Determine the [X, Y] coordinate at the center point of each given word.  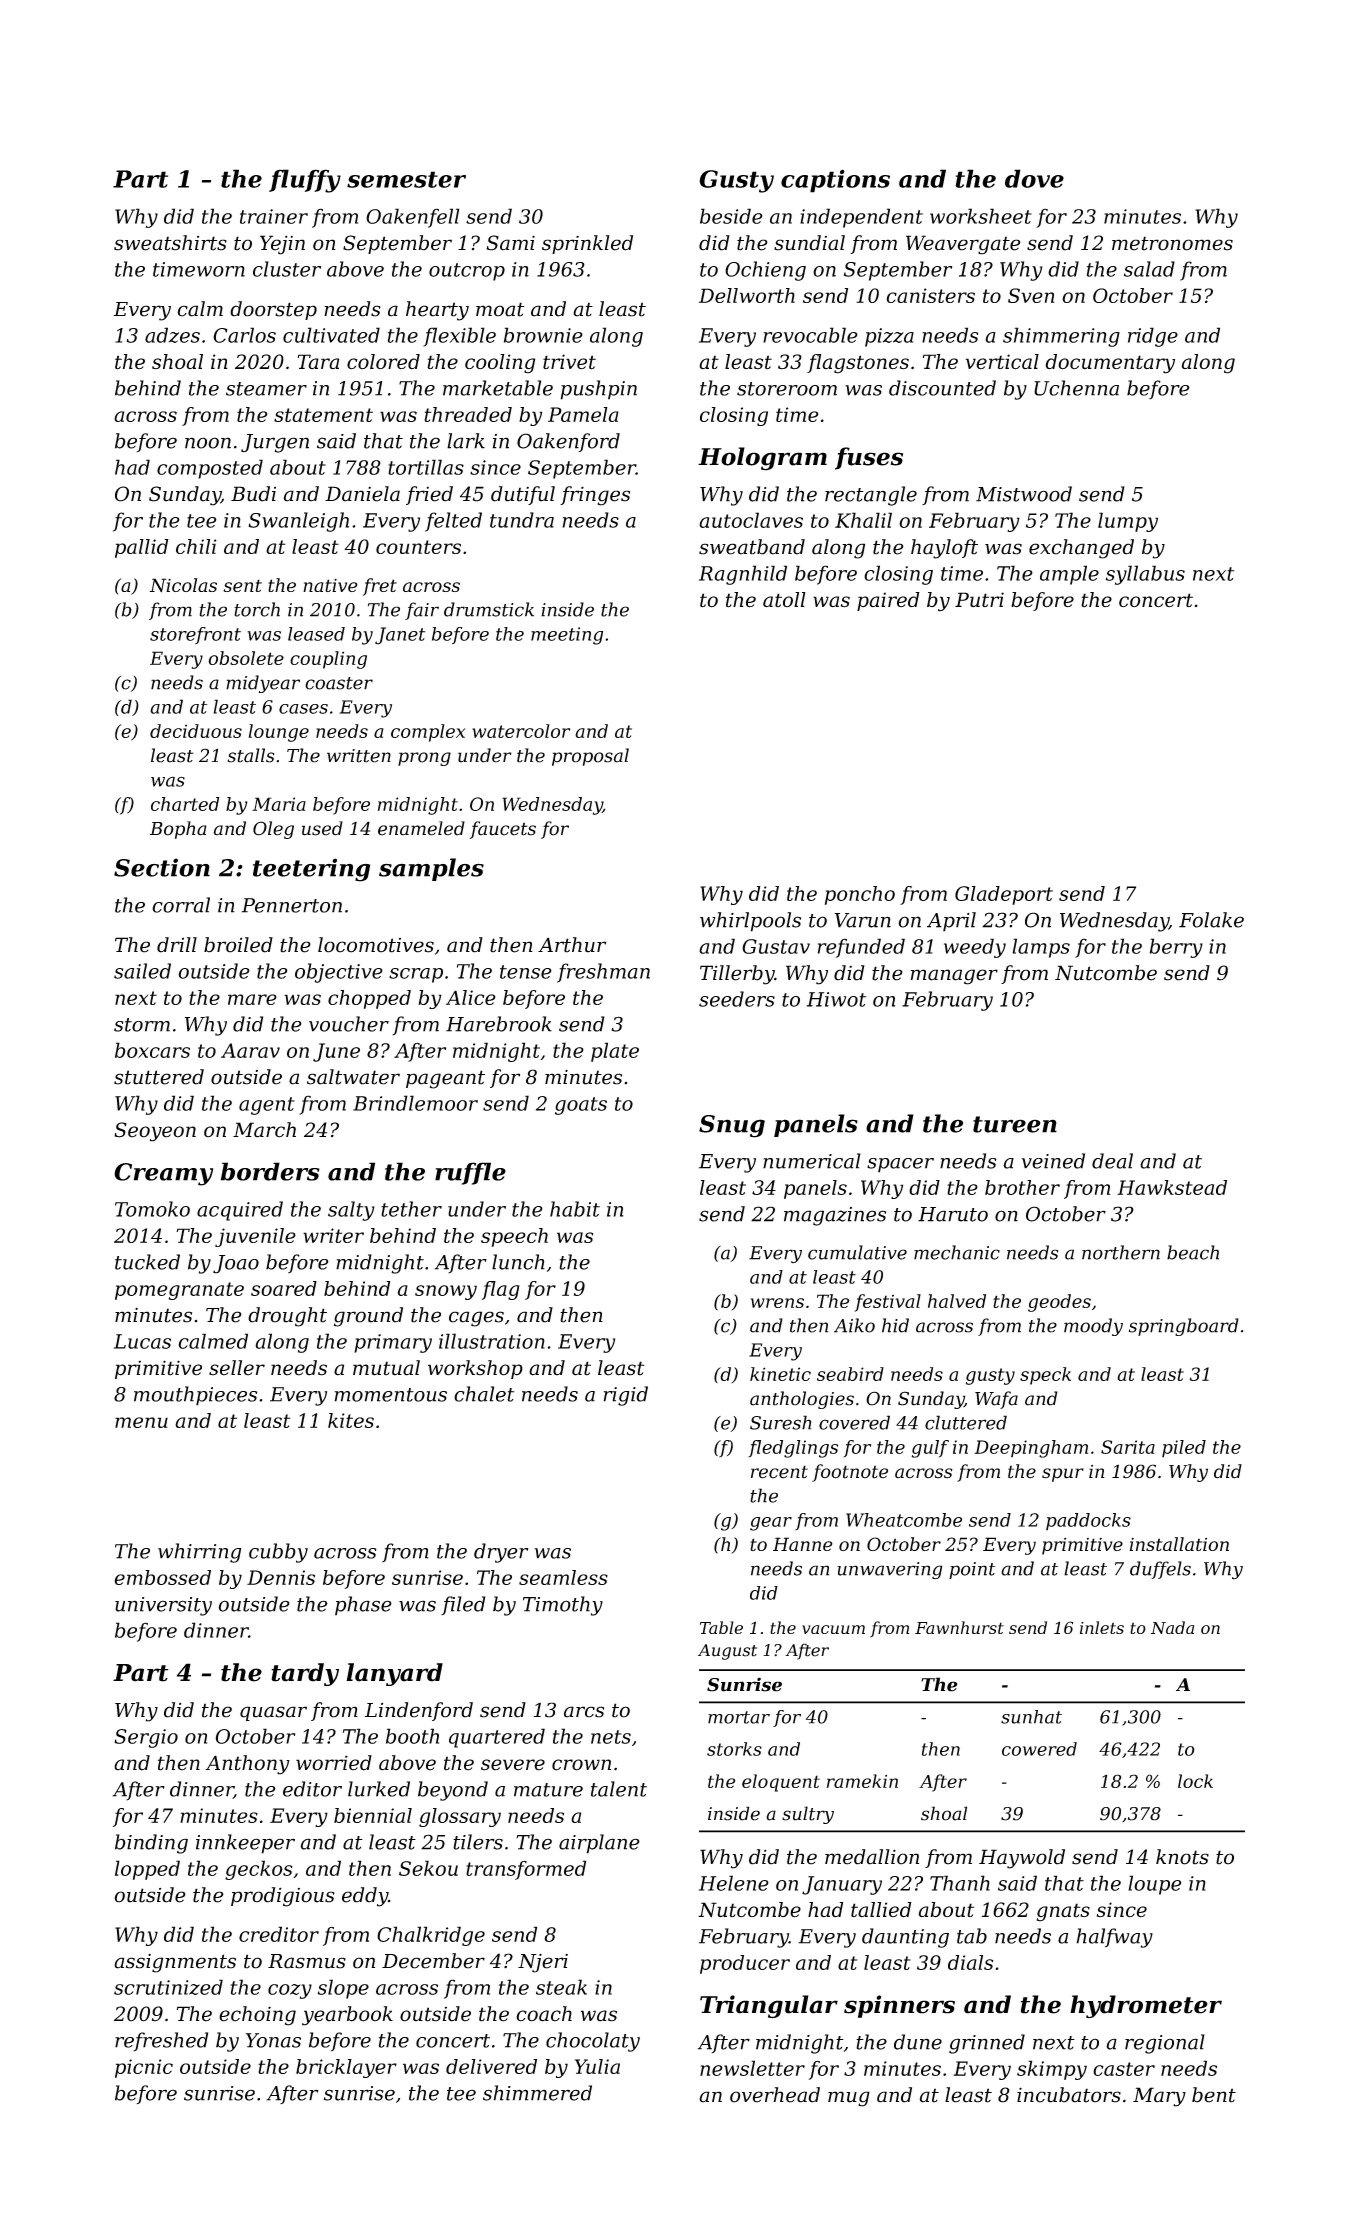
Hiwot [836, 999]
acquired [240, 1211]
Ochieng [765, 271]
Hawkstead [1172, 1187]
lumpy [1128, 522]
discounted [942, 388]
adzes [172, 335]
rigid [625, 1396]
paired [888, 601]
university [163, 1606]
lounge [279, 733]
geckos [259, 1870]
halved [957, 1301]
